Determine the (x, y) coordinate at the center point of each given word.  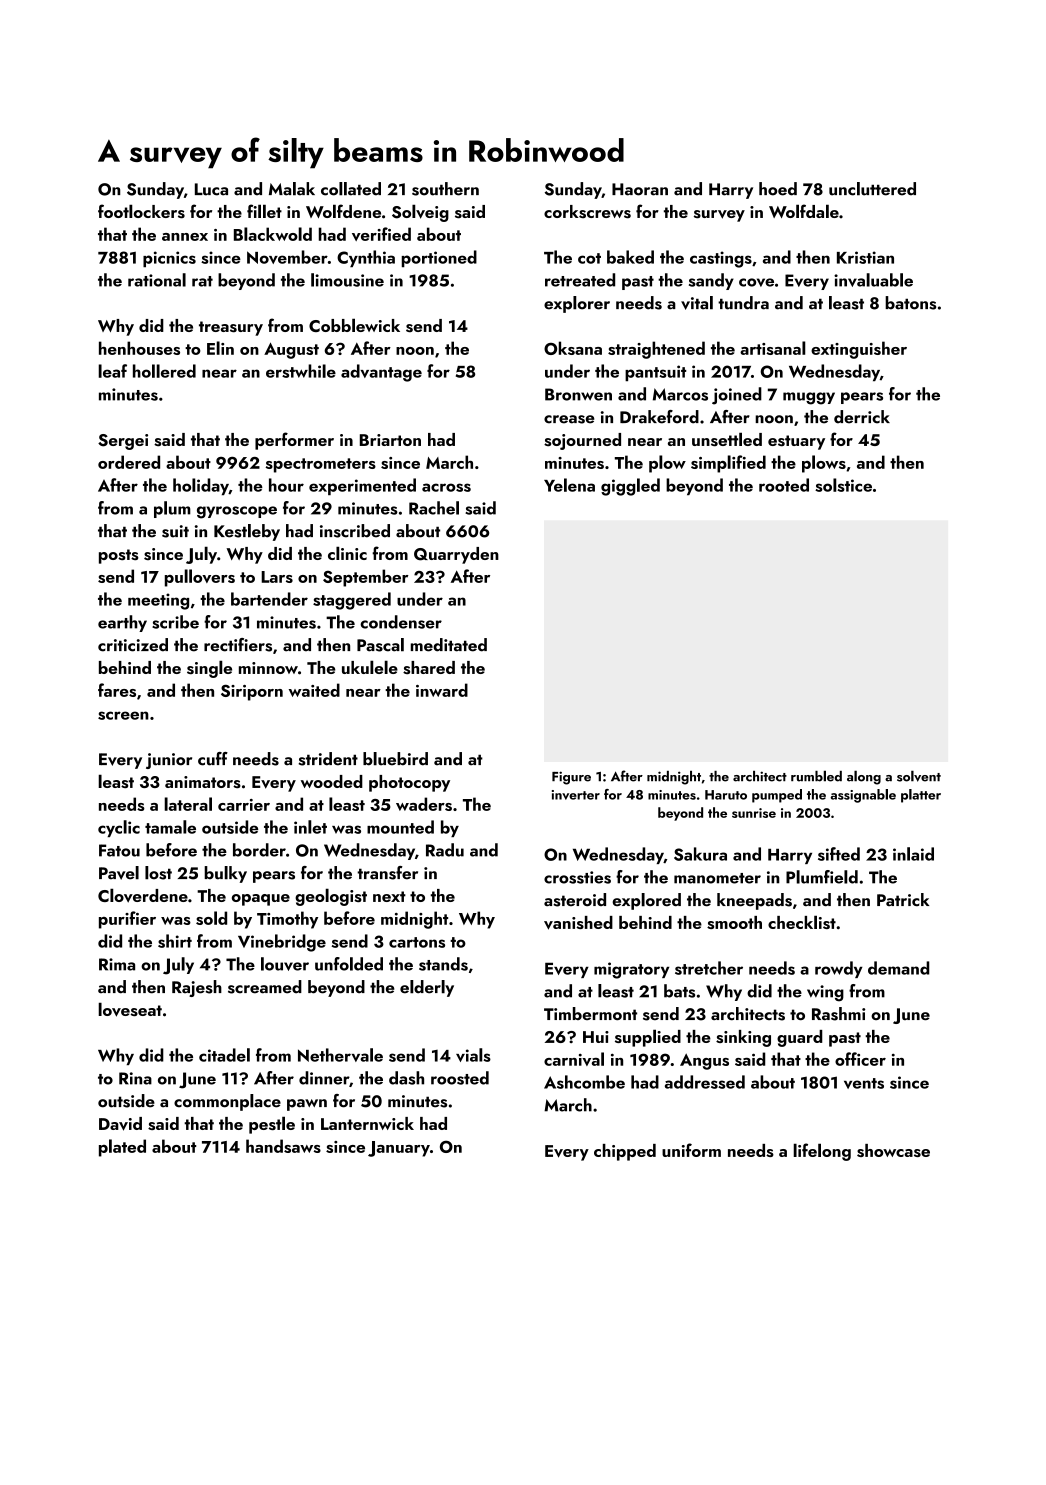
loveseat (130, 1009)
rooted (784, 485)
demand (898, 968)
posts (119, 556)
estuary (796, 442)
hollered (164, 371)
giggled (630, 487)
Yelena (569, 485)
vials (473, 1055)
